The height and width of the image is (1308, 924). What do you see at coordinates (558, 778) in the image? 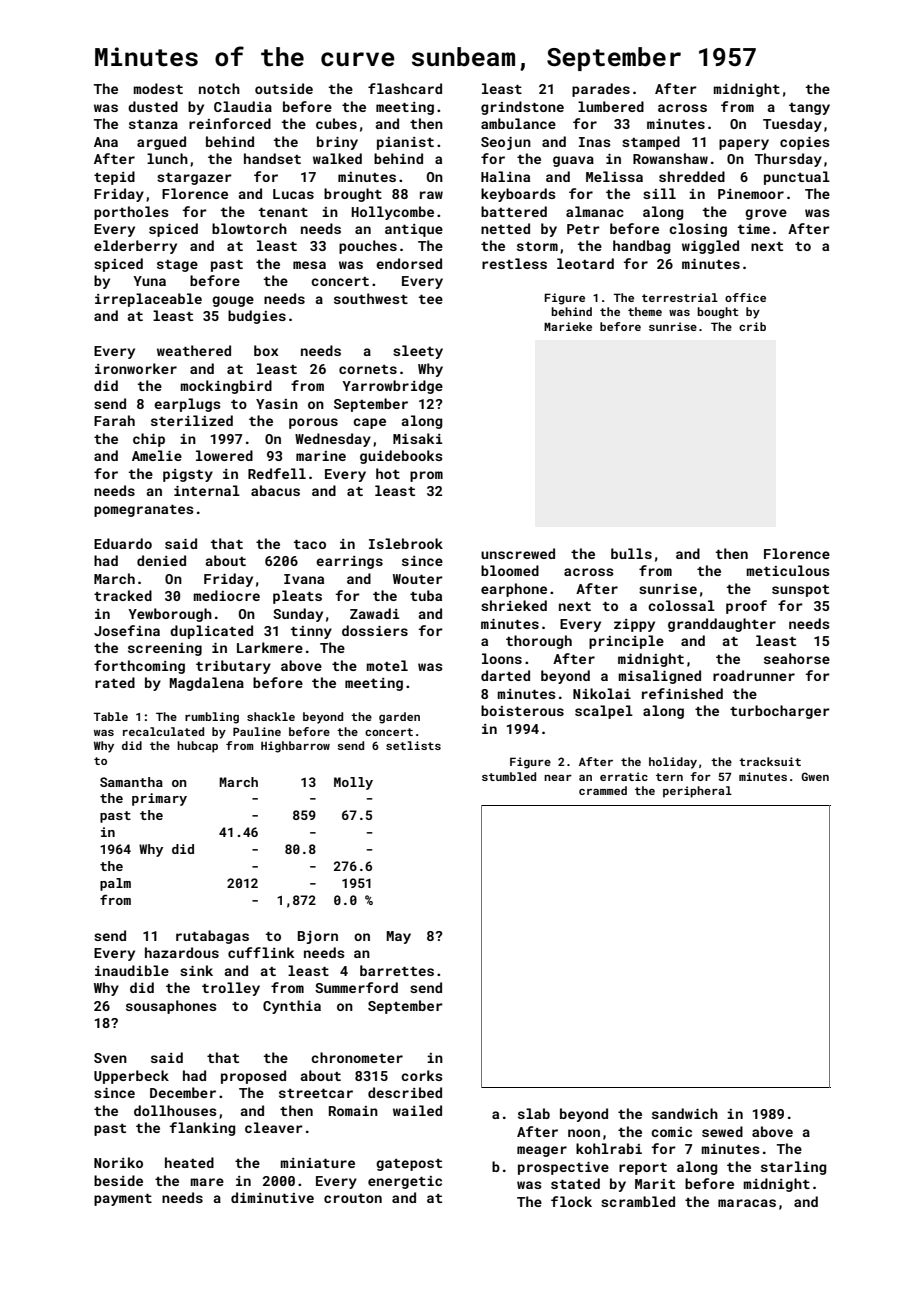
I see `near` at bounding box center [558, 778].
